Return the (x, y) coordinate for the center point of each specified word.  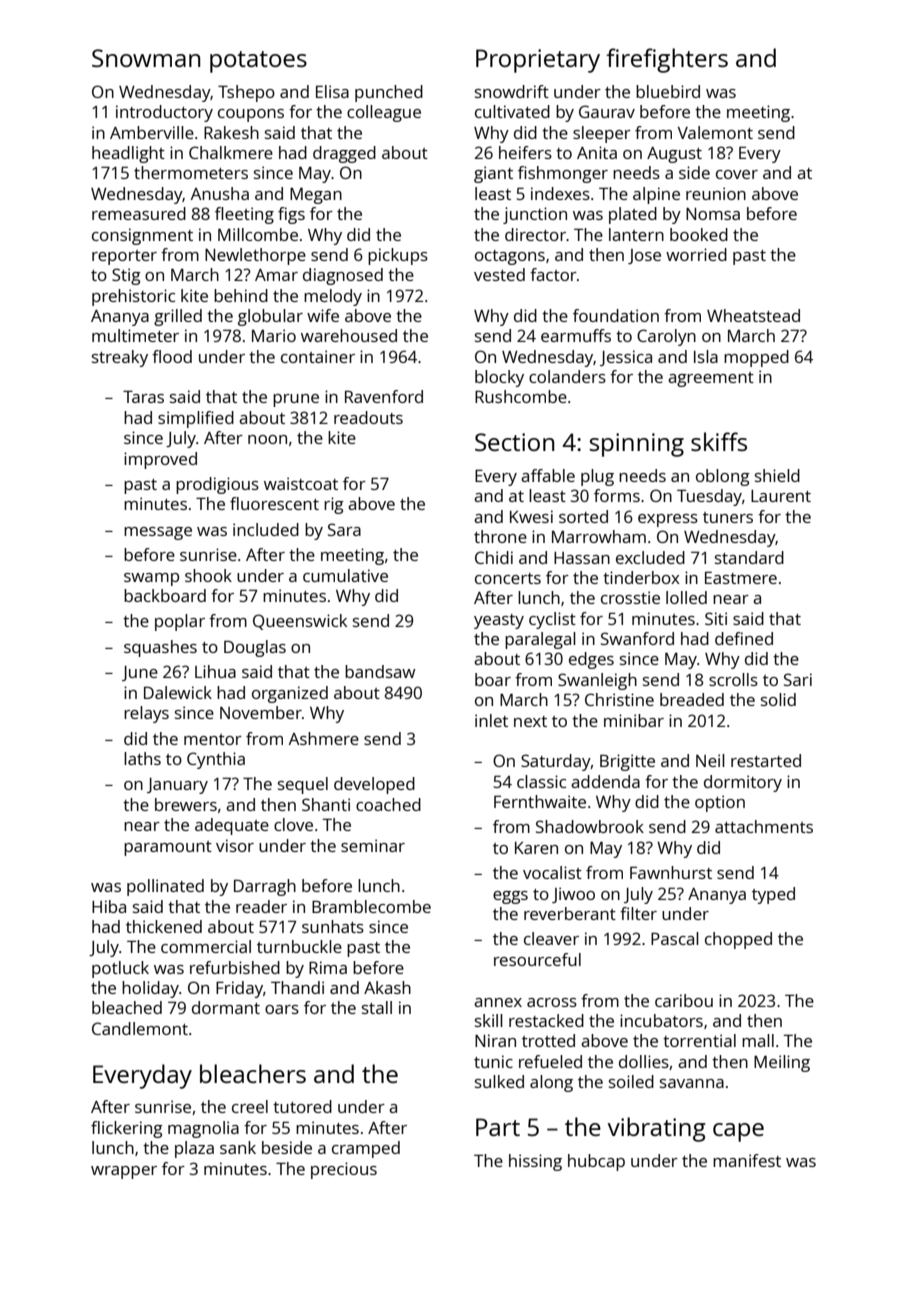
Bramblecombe (371, 906)
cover (737, 174)
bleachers (253, 1073)
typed (773, 895)
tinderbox (641, 577)
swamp (151, 579)
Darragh (265, 887)
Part (498, 1127)
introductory (164, 113)
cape (738, 1132)
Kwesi (531, 516)
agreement (711, 379)
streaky (120, 358)
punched (389, 93)
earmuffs (576, 335)
